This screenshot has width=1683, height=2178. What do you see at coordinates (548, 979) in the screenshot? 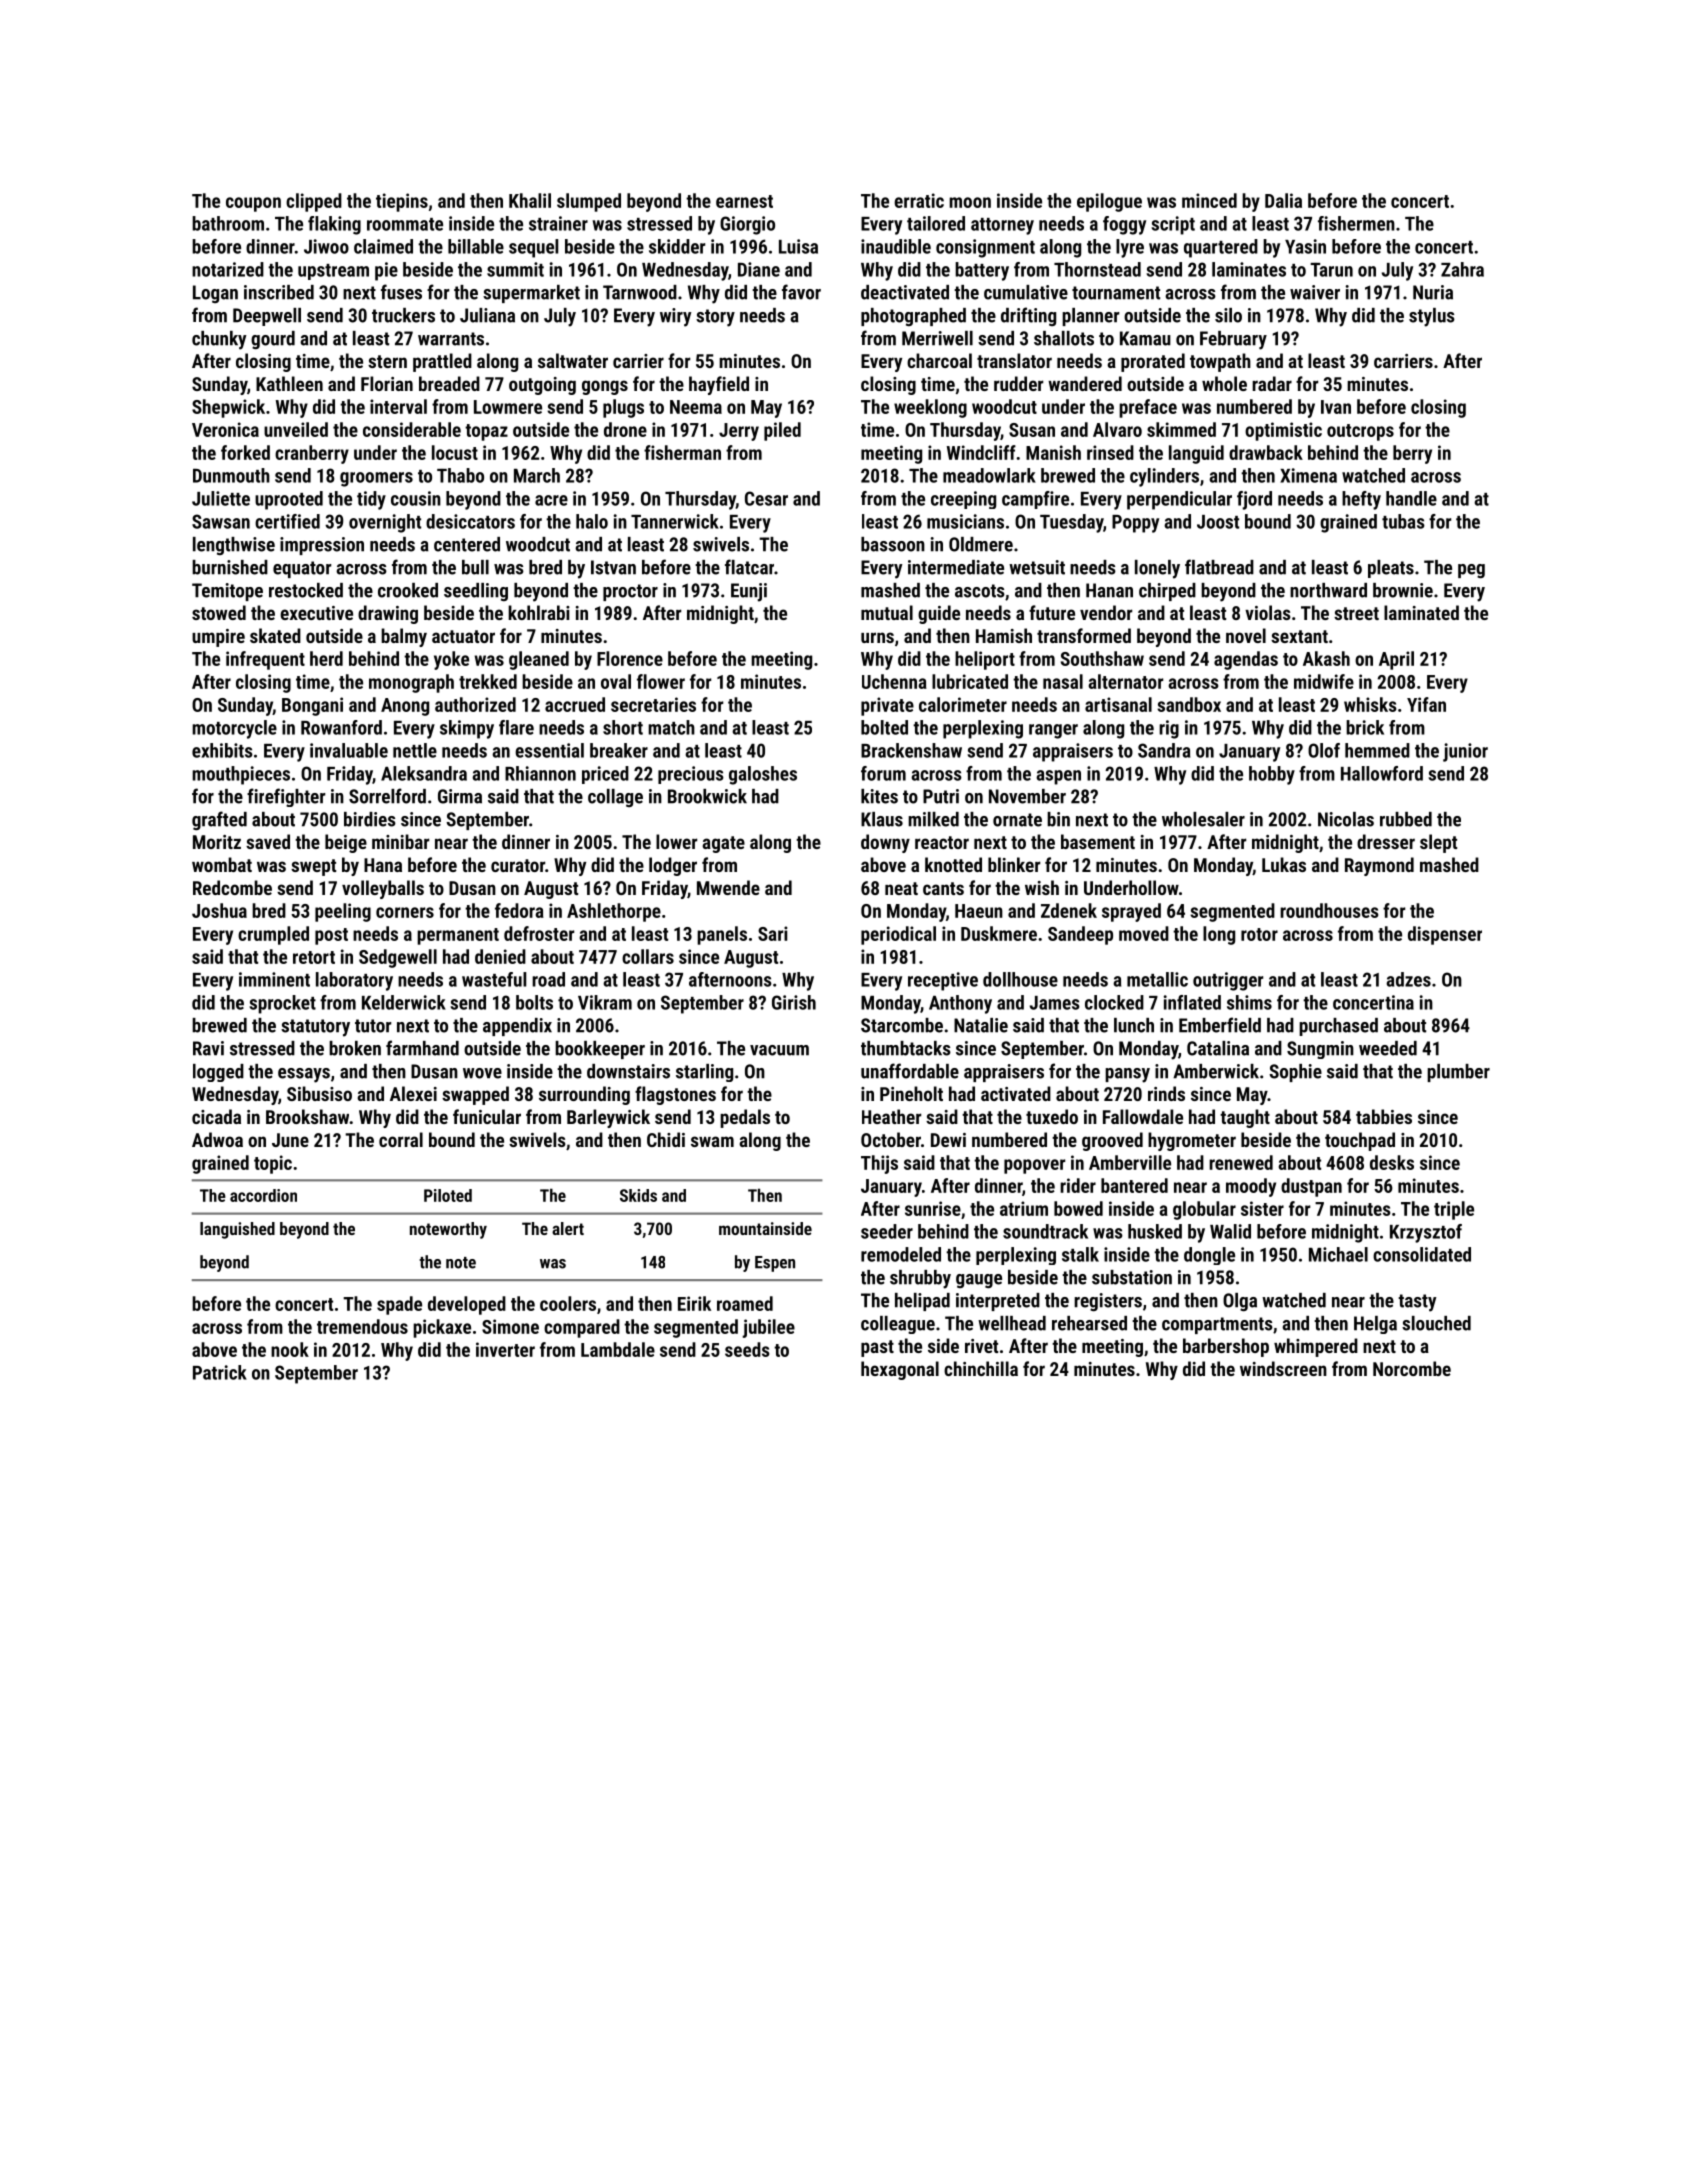
I see `road` at bounding box center [548, 979].
